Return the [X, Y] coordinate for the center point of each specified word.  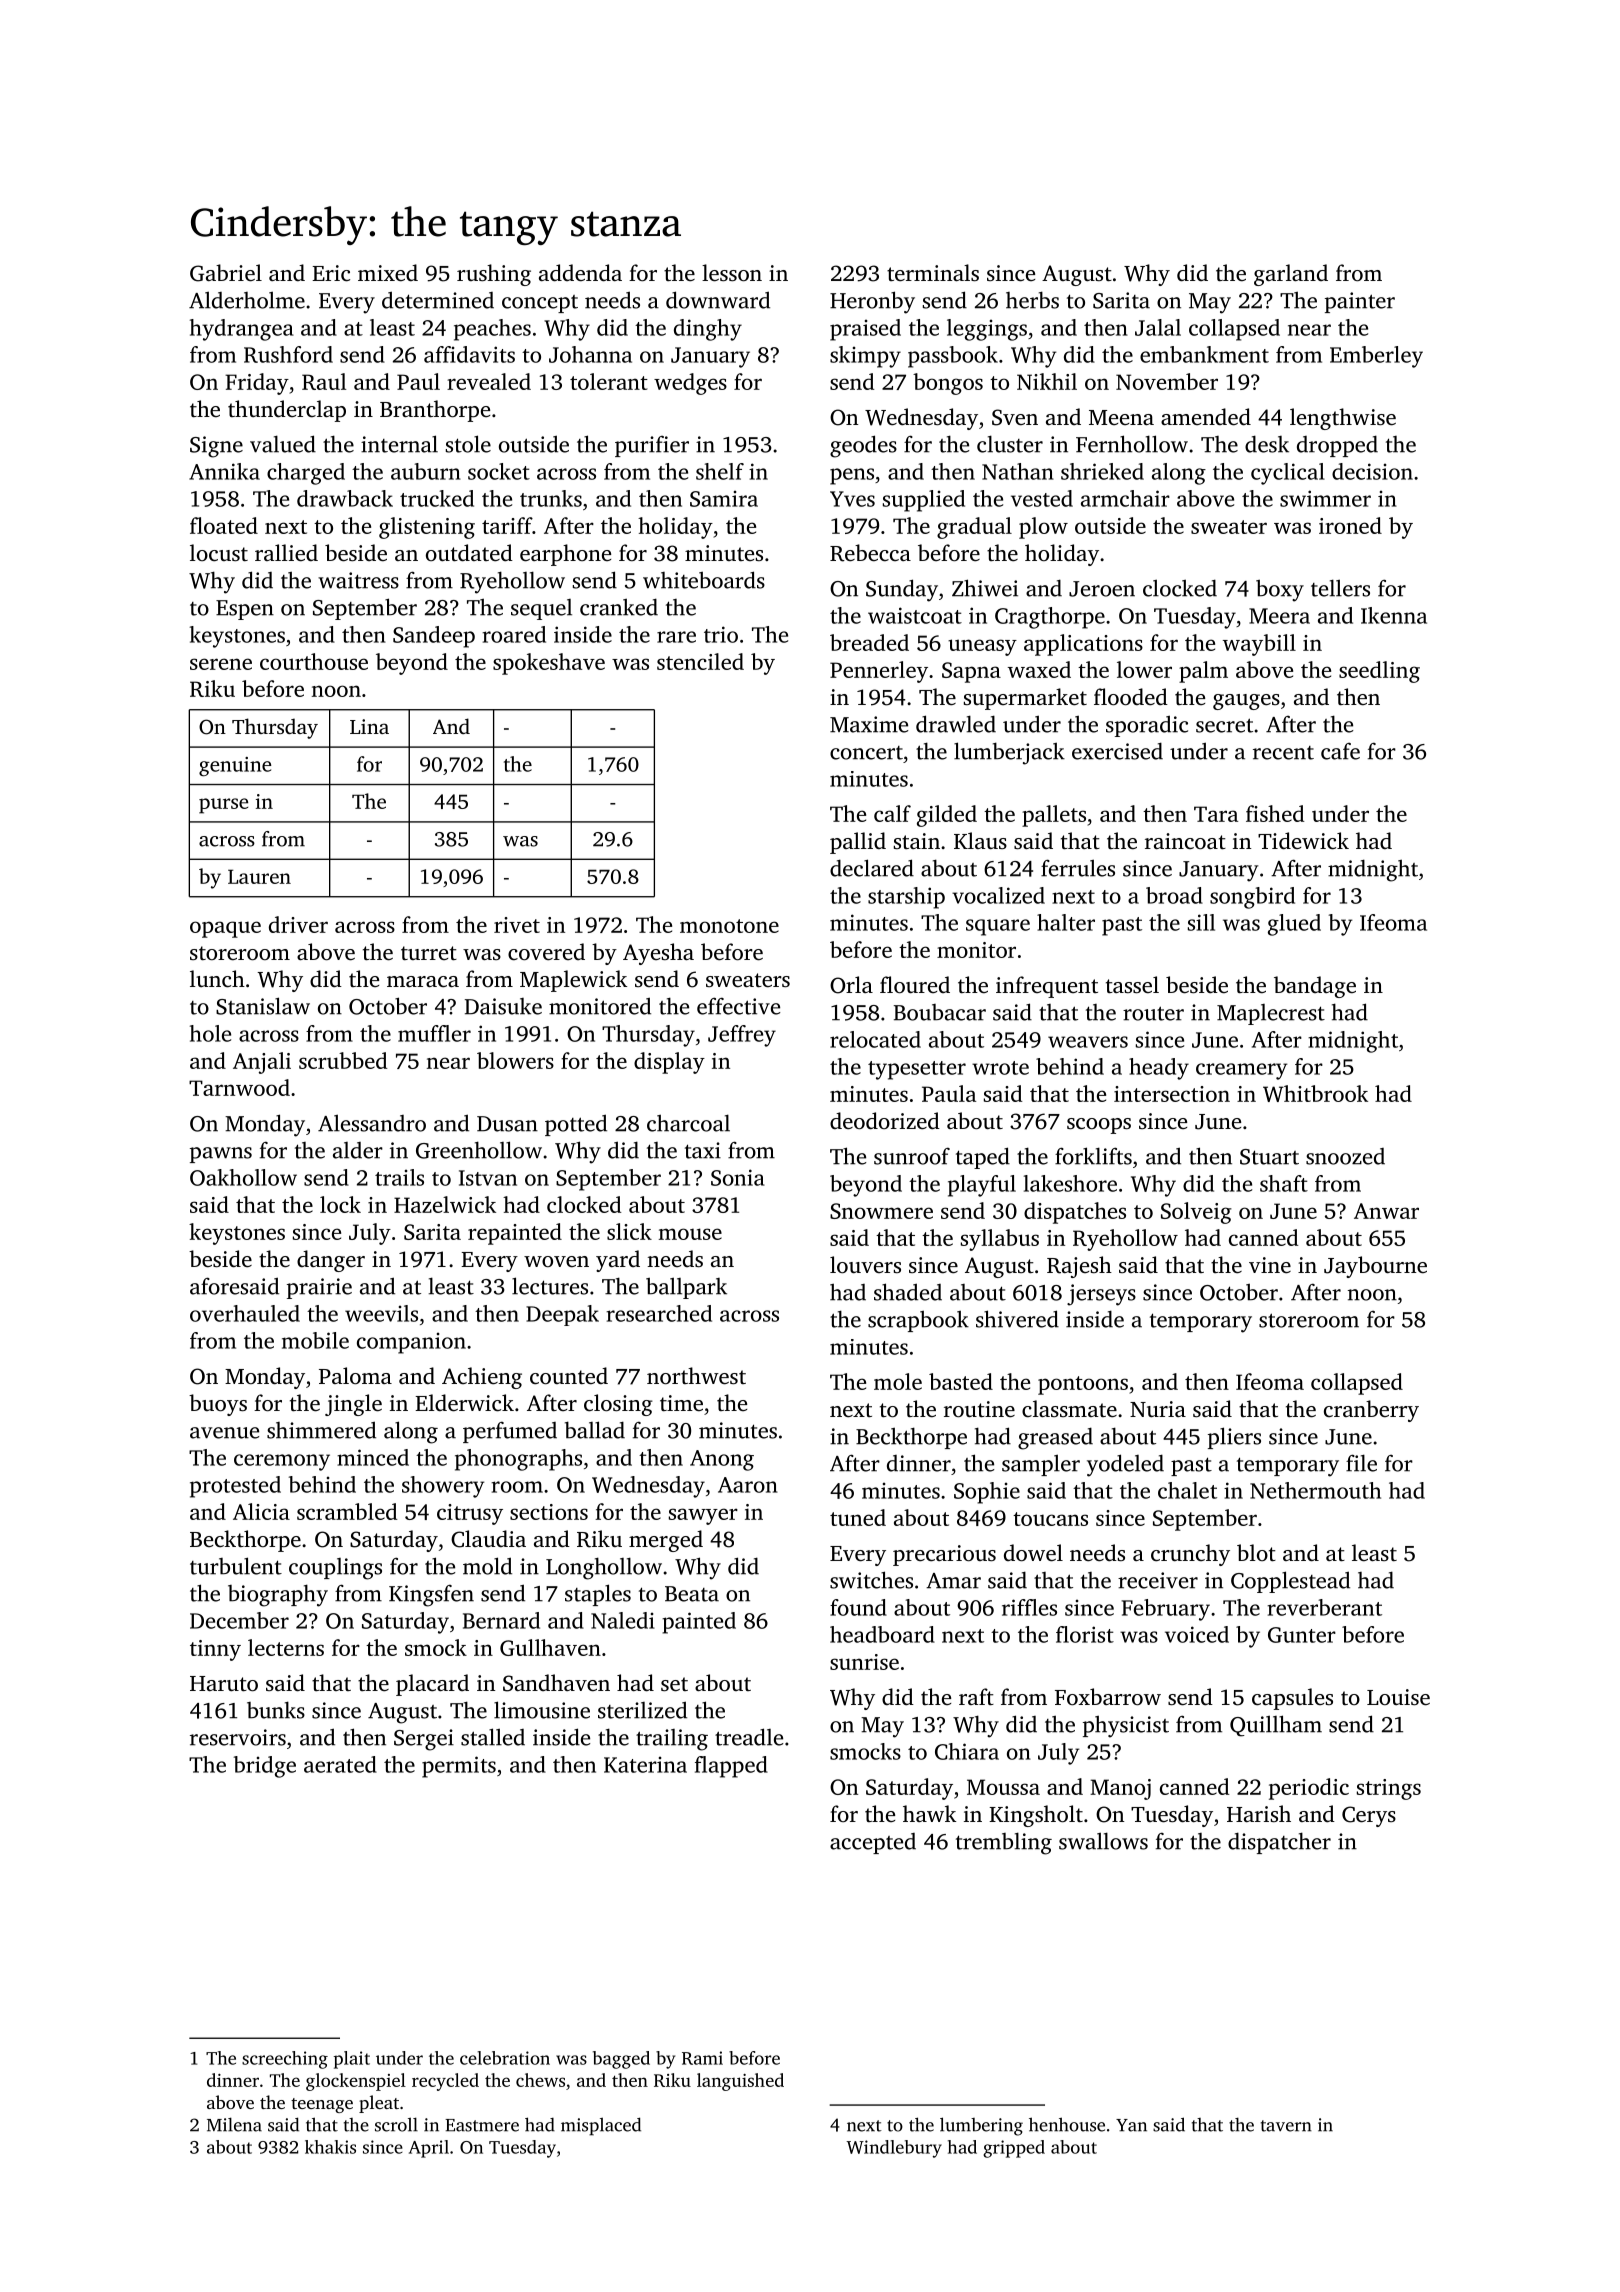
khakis [330, 2147]
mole [898, 1381]
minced [373, 1457]
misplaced [601, 2126]
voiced [1197, 1634]
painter [1360, 302]
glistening [427, 528]
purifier [652, 446]
